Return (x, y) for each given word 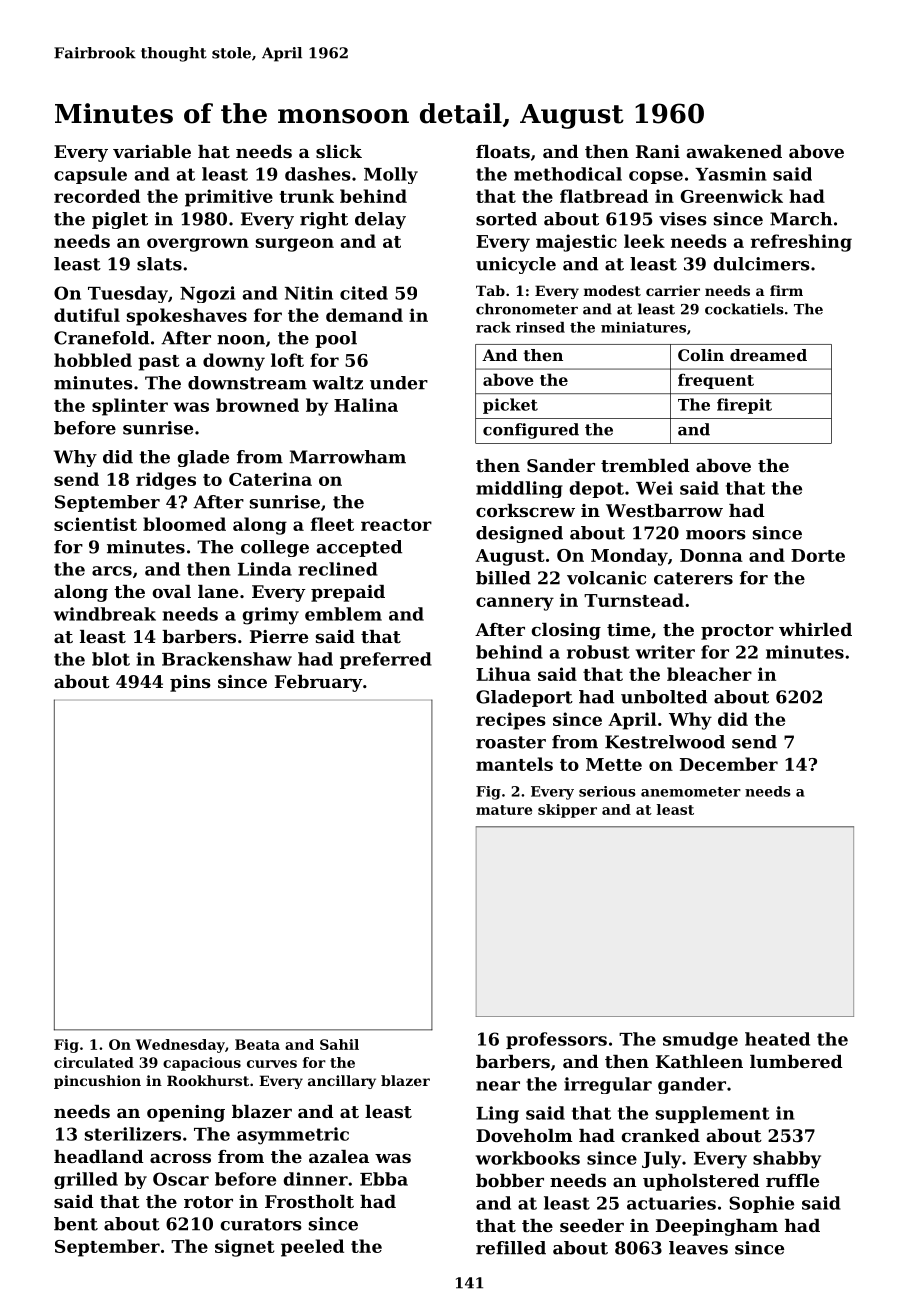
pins (190, 683)
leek (644, 241)
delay (380, 220)
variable (152, 151)
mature (504, 810)
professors (556, 1040)
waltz (337, 383)
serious (607, 791)
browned (257, 405)
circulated (94, 1062)
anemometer (691, 792)
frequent (716, 381)
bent (76, 1224)
